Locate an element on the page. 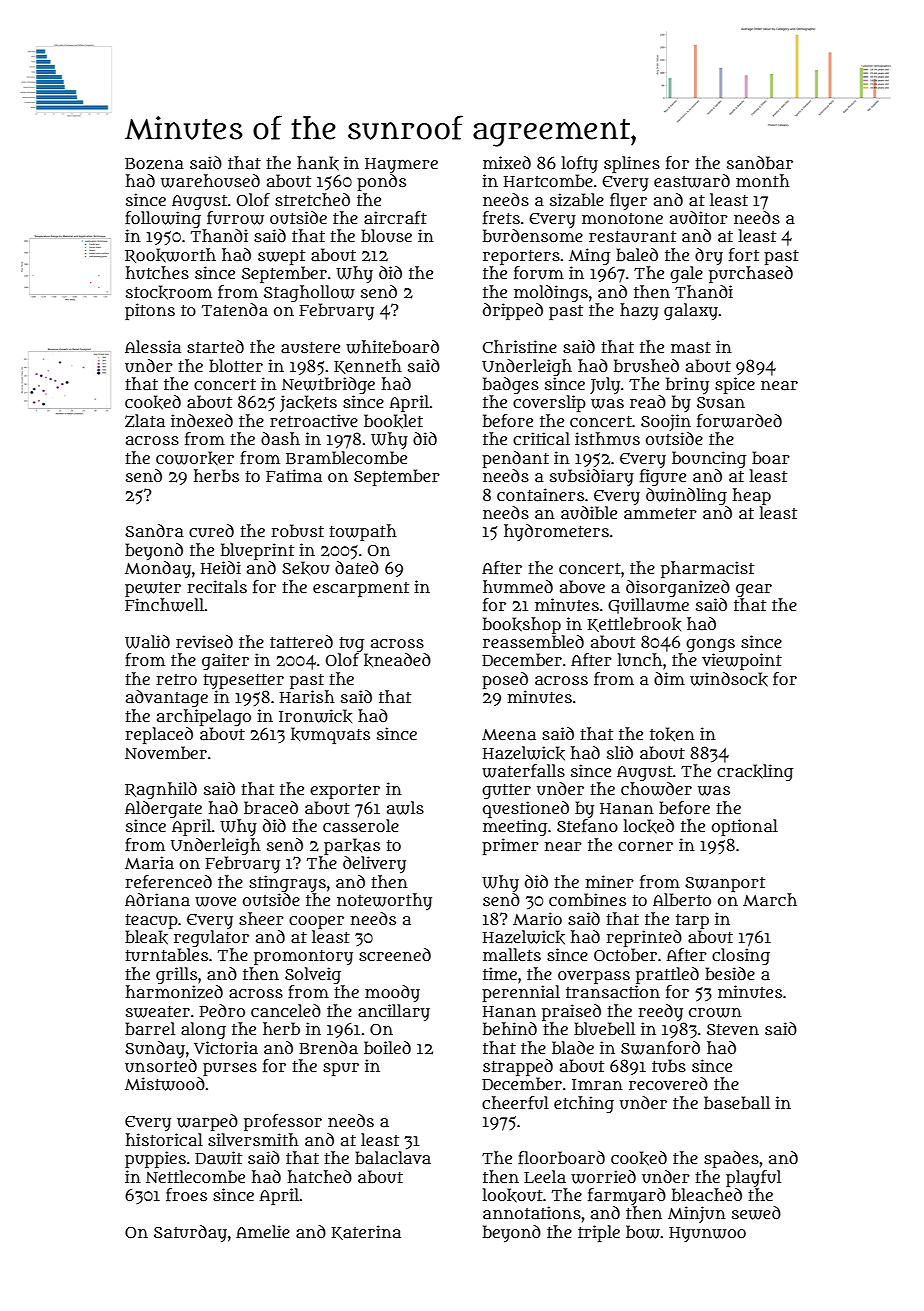 The height and width of the image is (1311, 924). Bozena is located at coordinates (154, 164).
